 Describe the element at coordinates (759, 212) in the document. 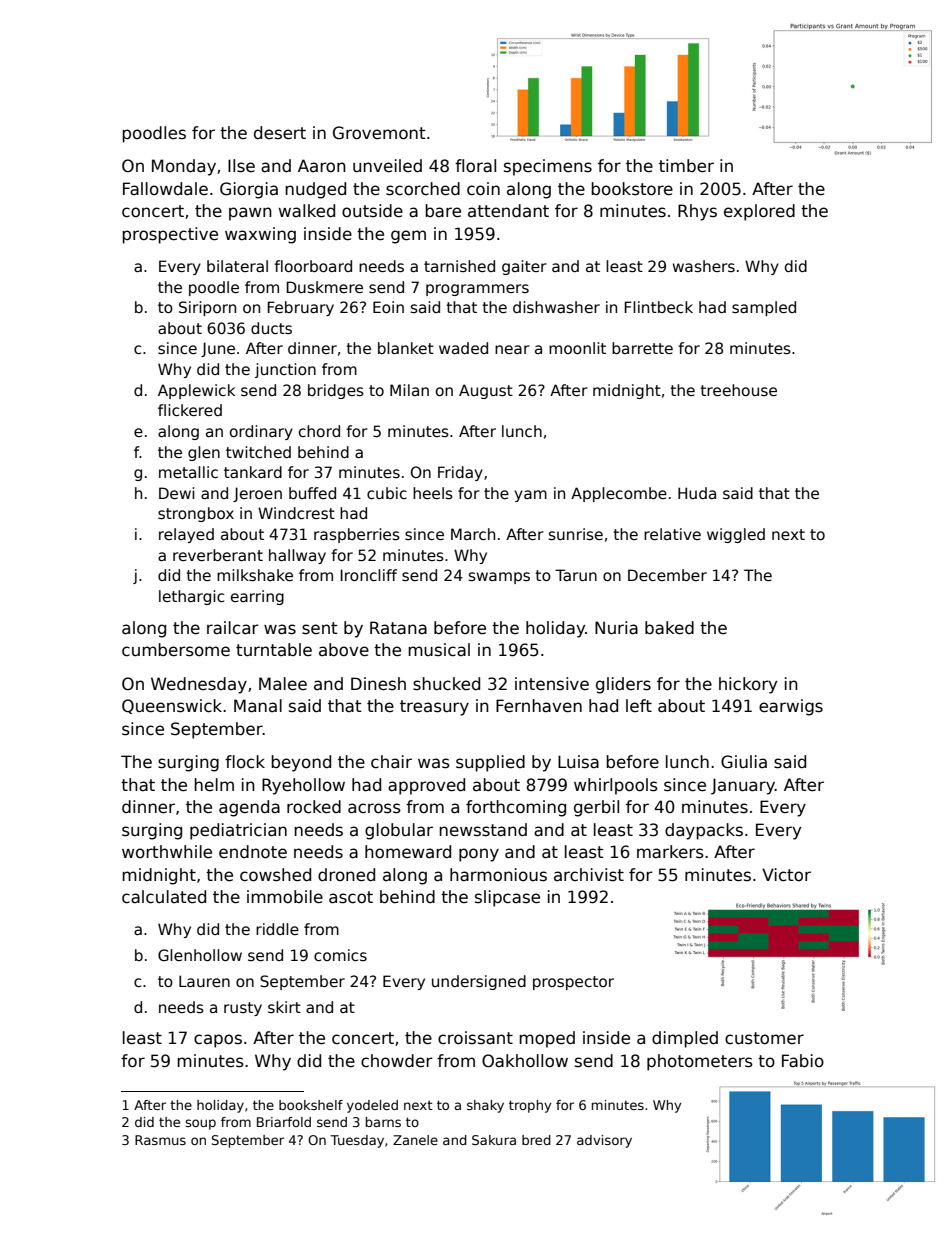

I see `explored` at that location.
